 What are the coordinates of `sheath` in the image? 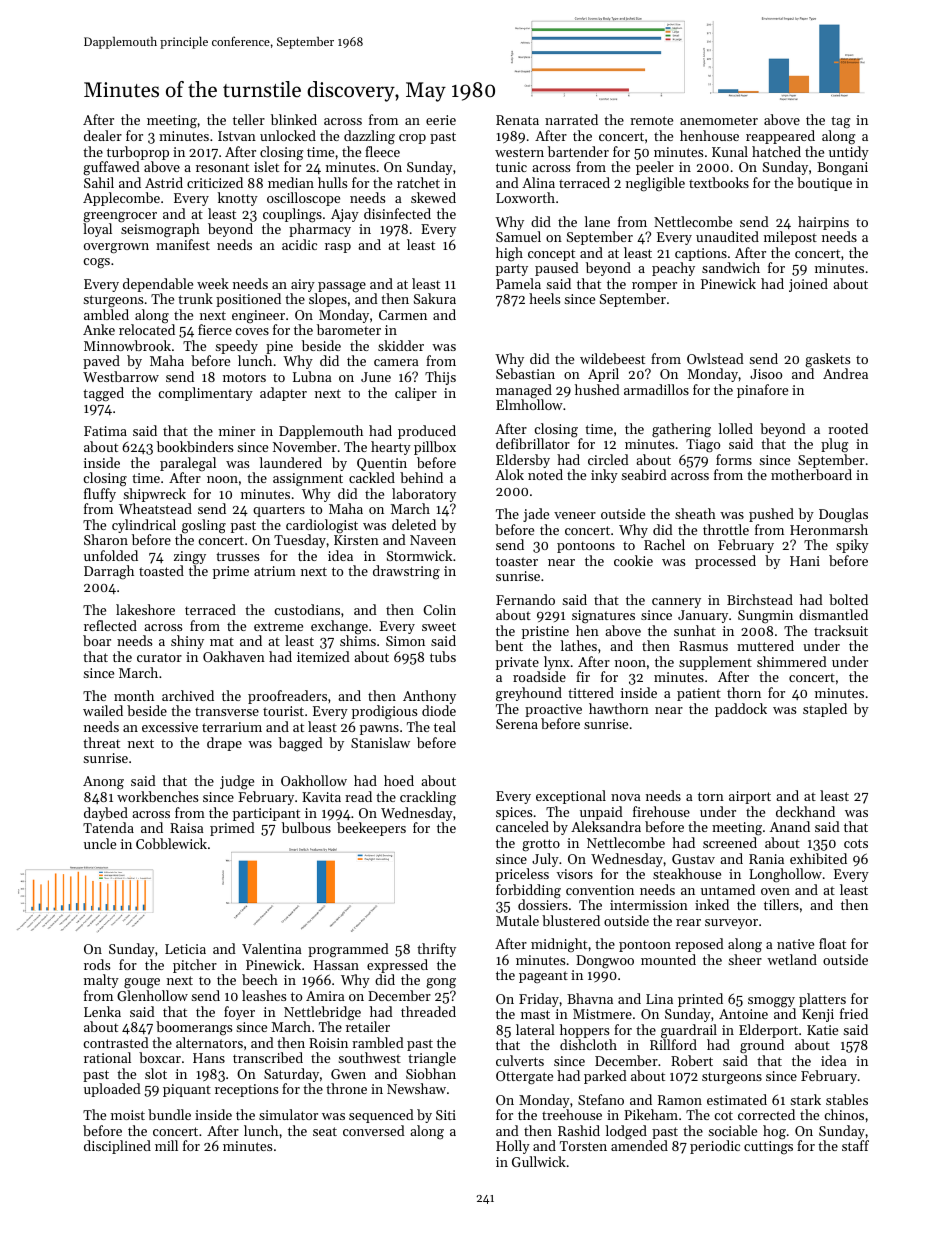 It's located at (695, 513).
